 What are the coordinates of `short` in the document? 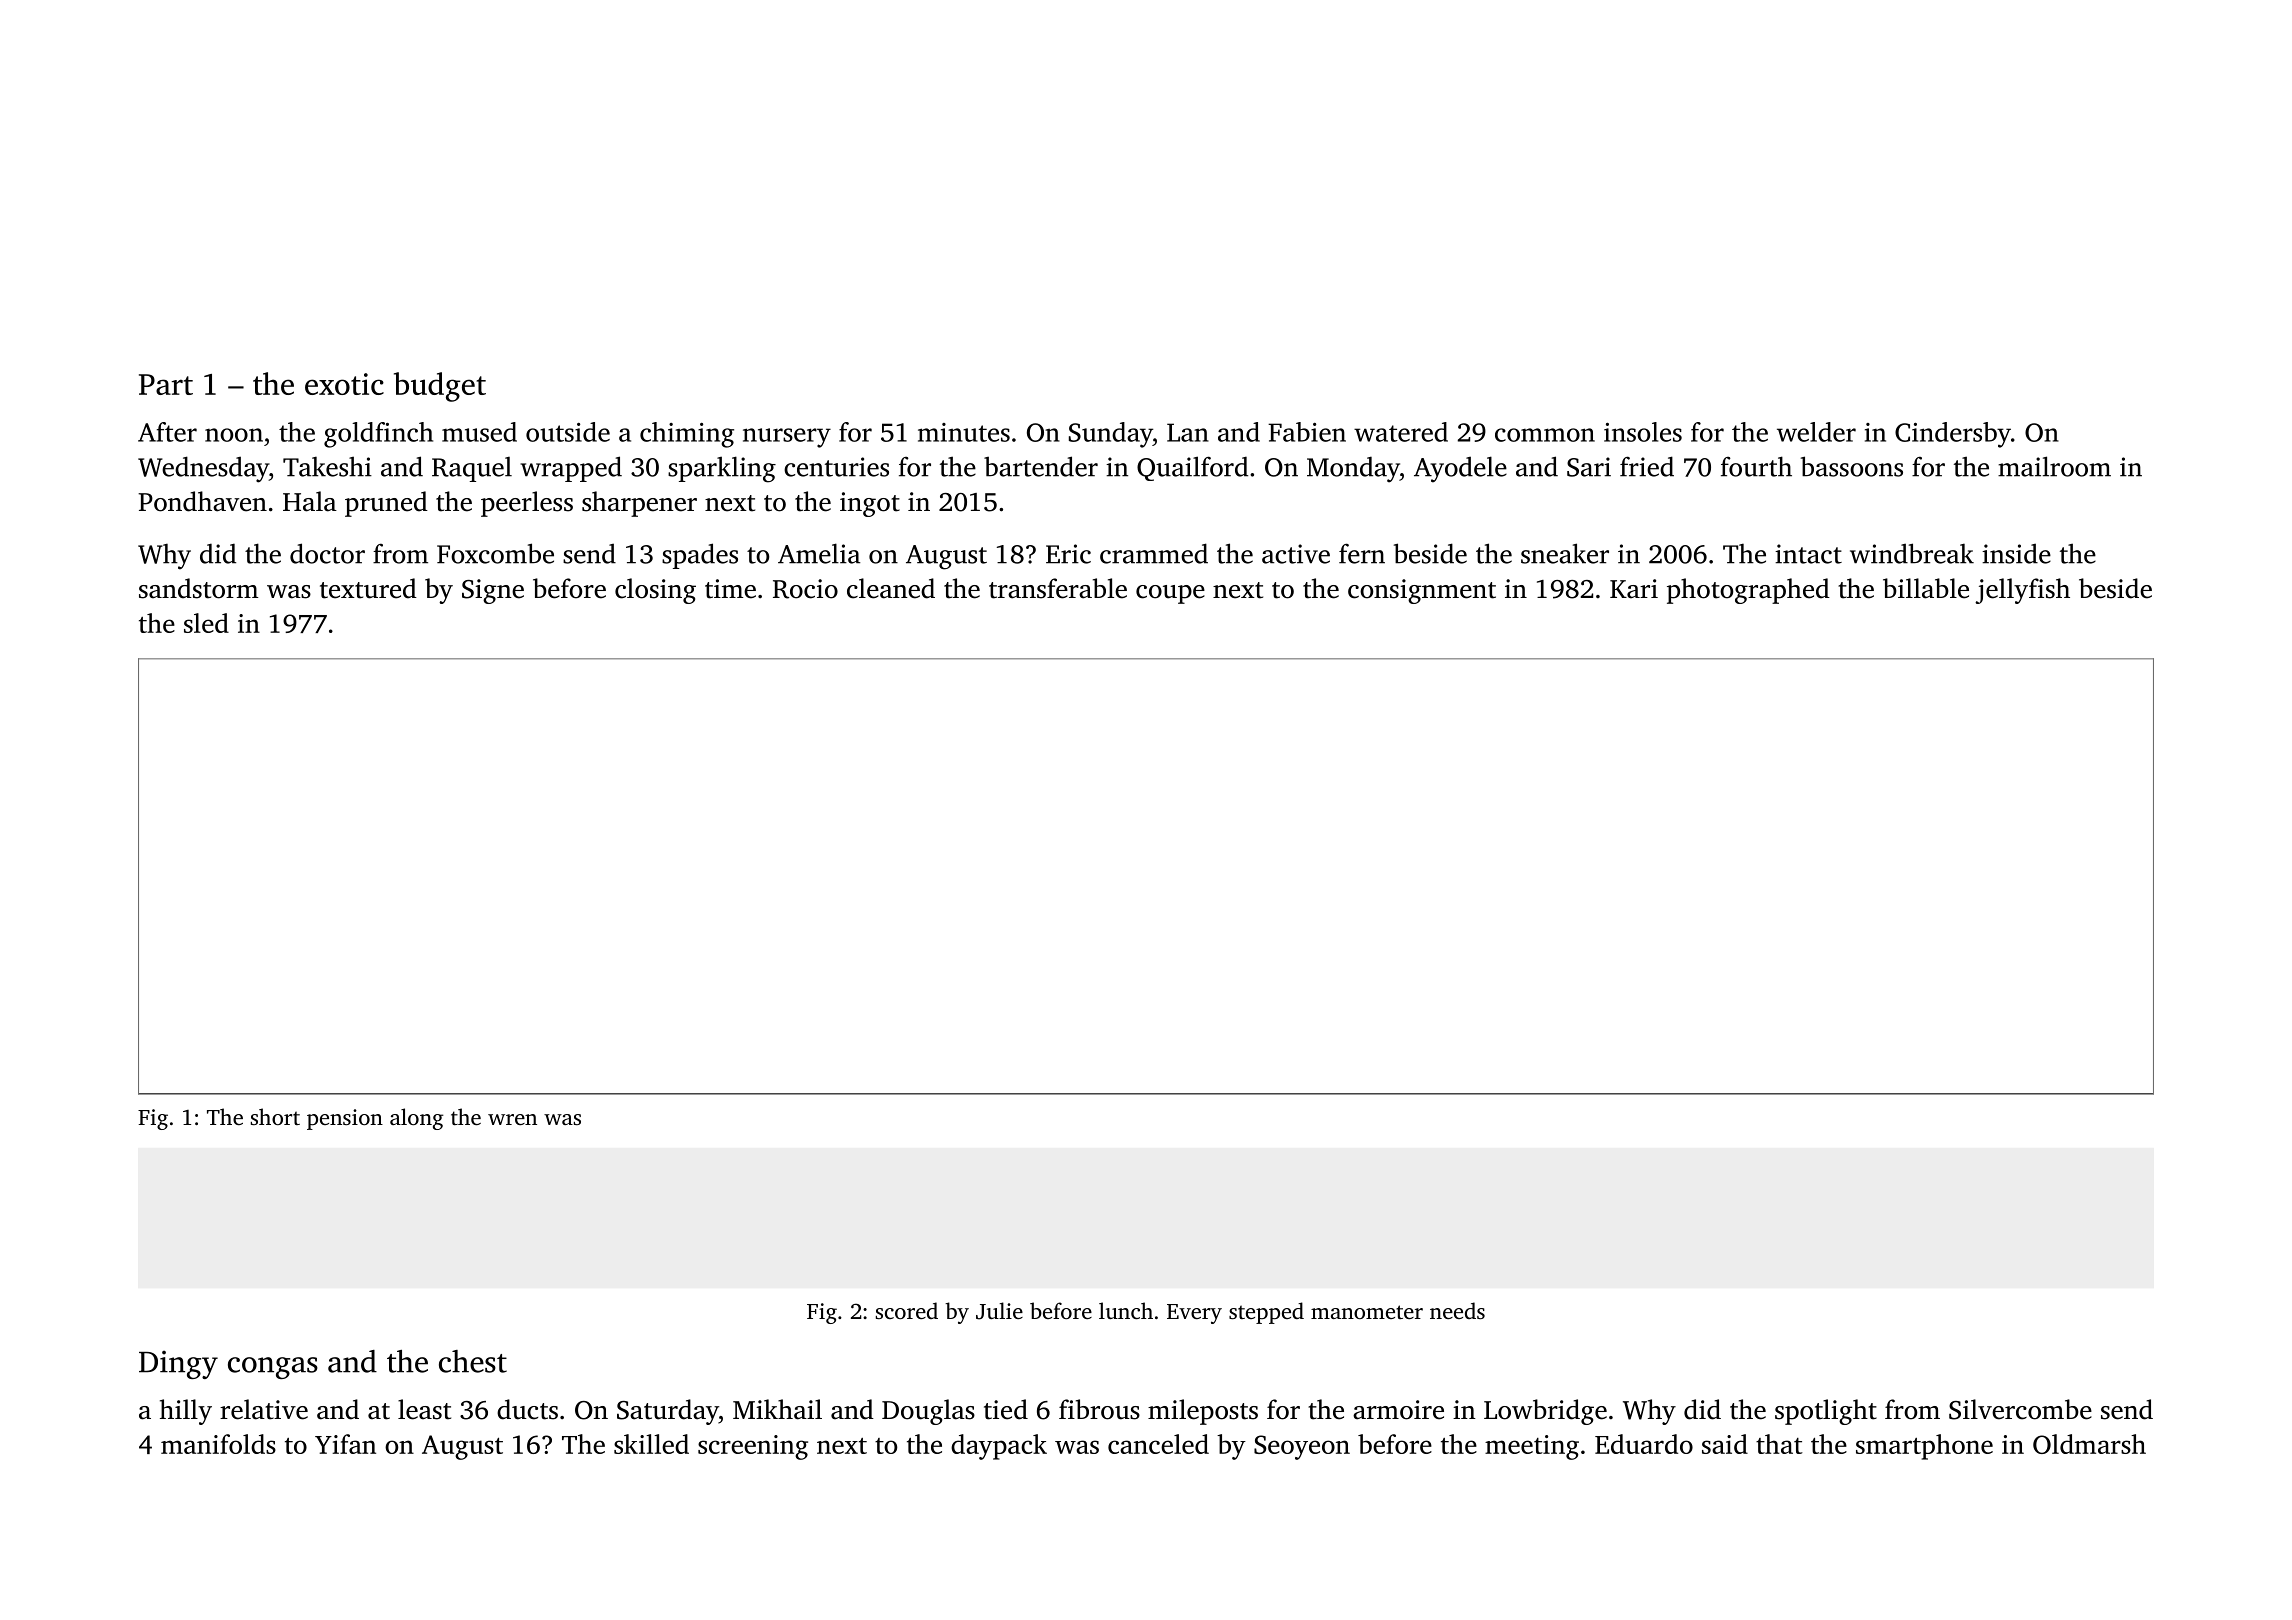 It's located at (275, 1116).
